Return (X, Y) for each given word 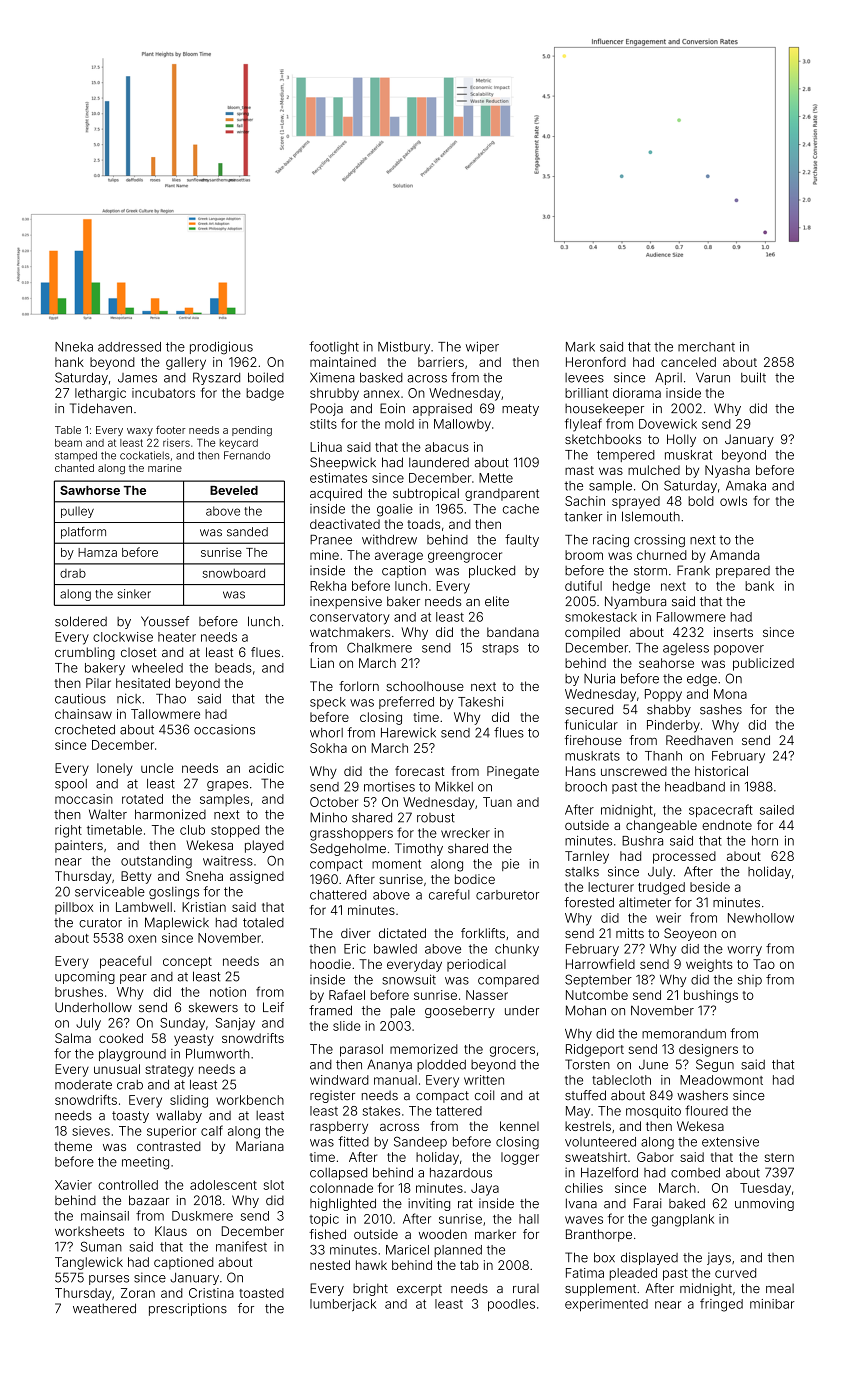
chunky (517, 950)
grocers (512, 1051)
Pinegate (513, 772)
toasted (261, 1293)
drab (73, 573)
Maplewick (177, 923)
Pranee (331, 540)
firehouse (593, 740)
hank (69, 362)
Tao (764, 964)
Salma (73, 1038)
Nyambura (635, 602)
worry (744, 951)
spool (71, 785)
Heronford (596, 362)
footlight (334, 348)
